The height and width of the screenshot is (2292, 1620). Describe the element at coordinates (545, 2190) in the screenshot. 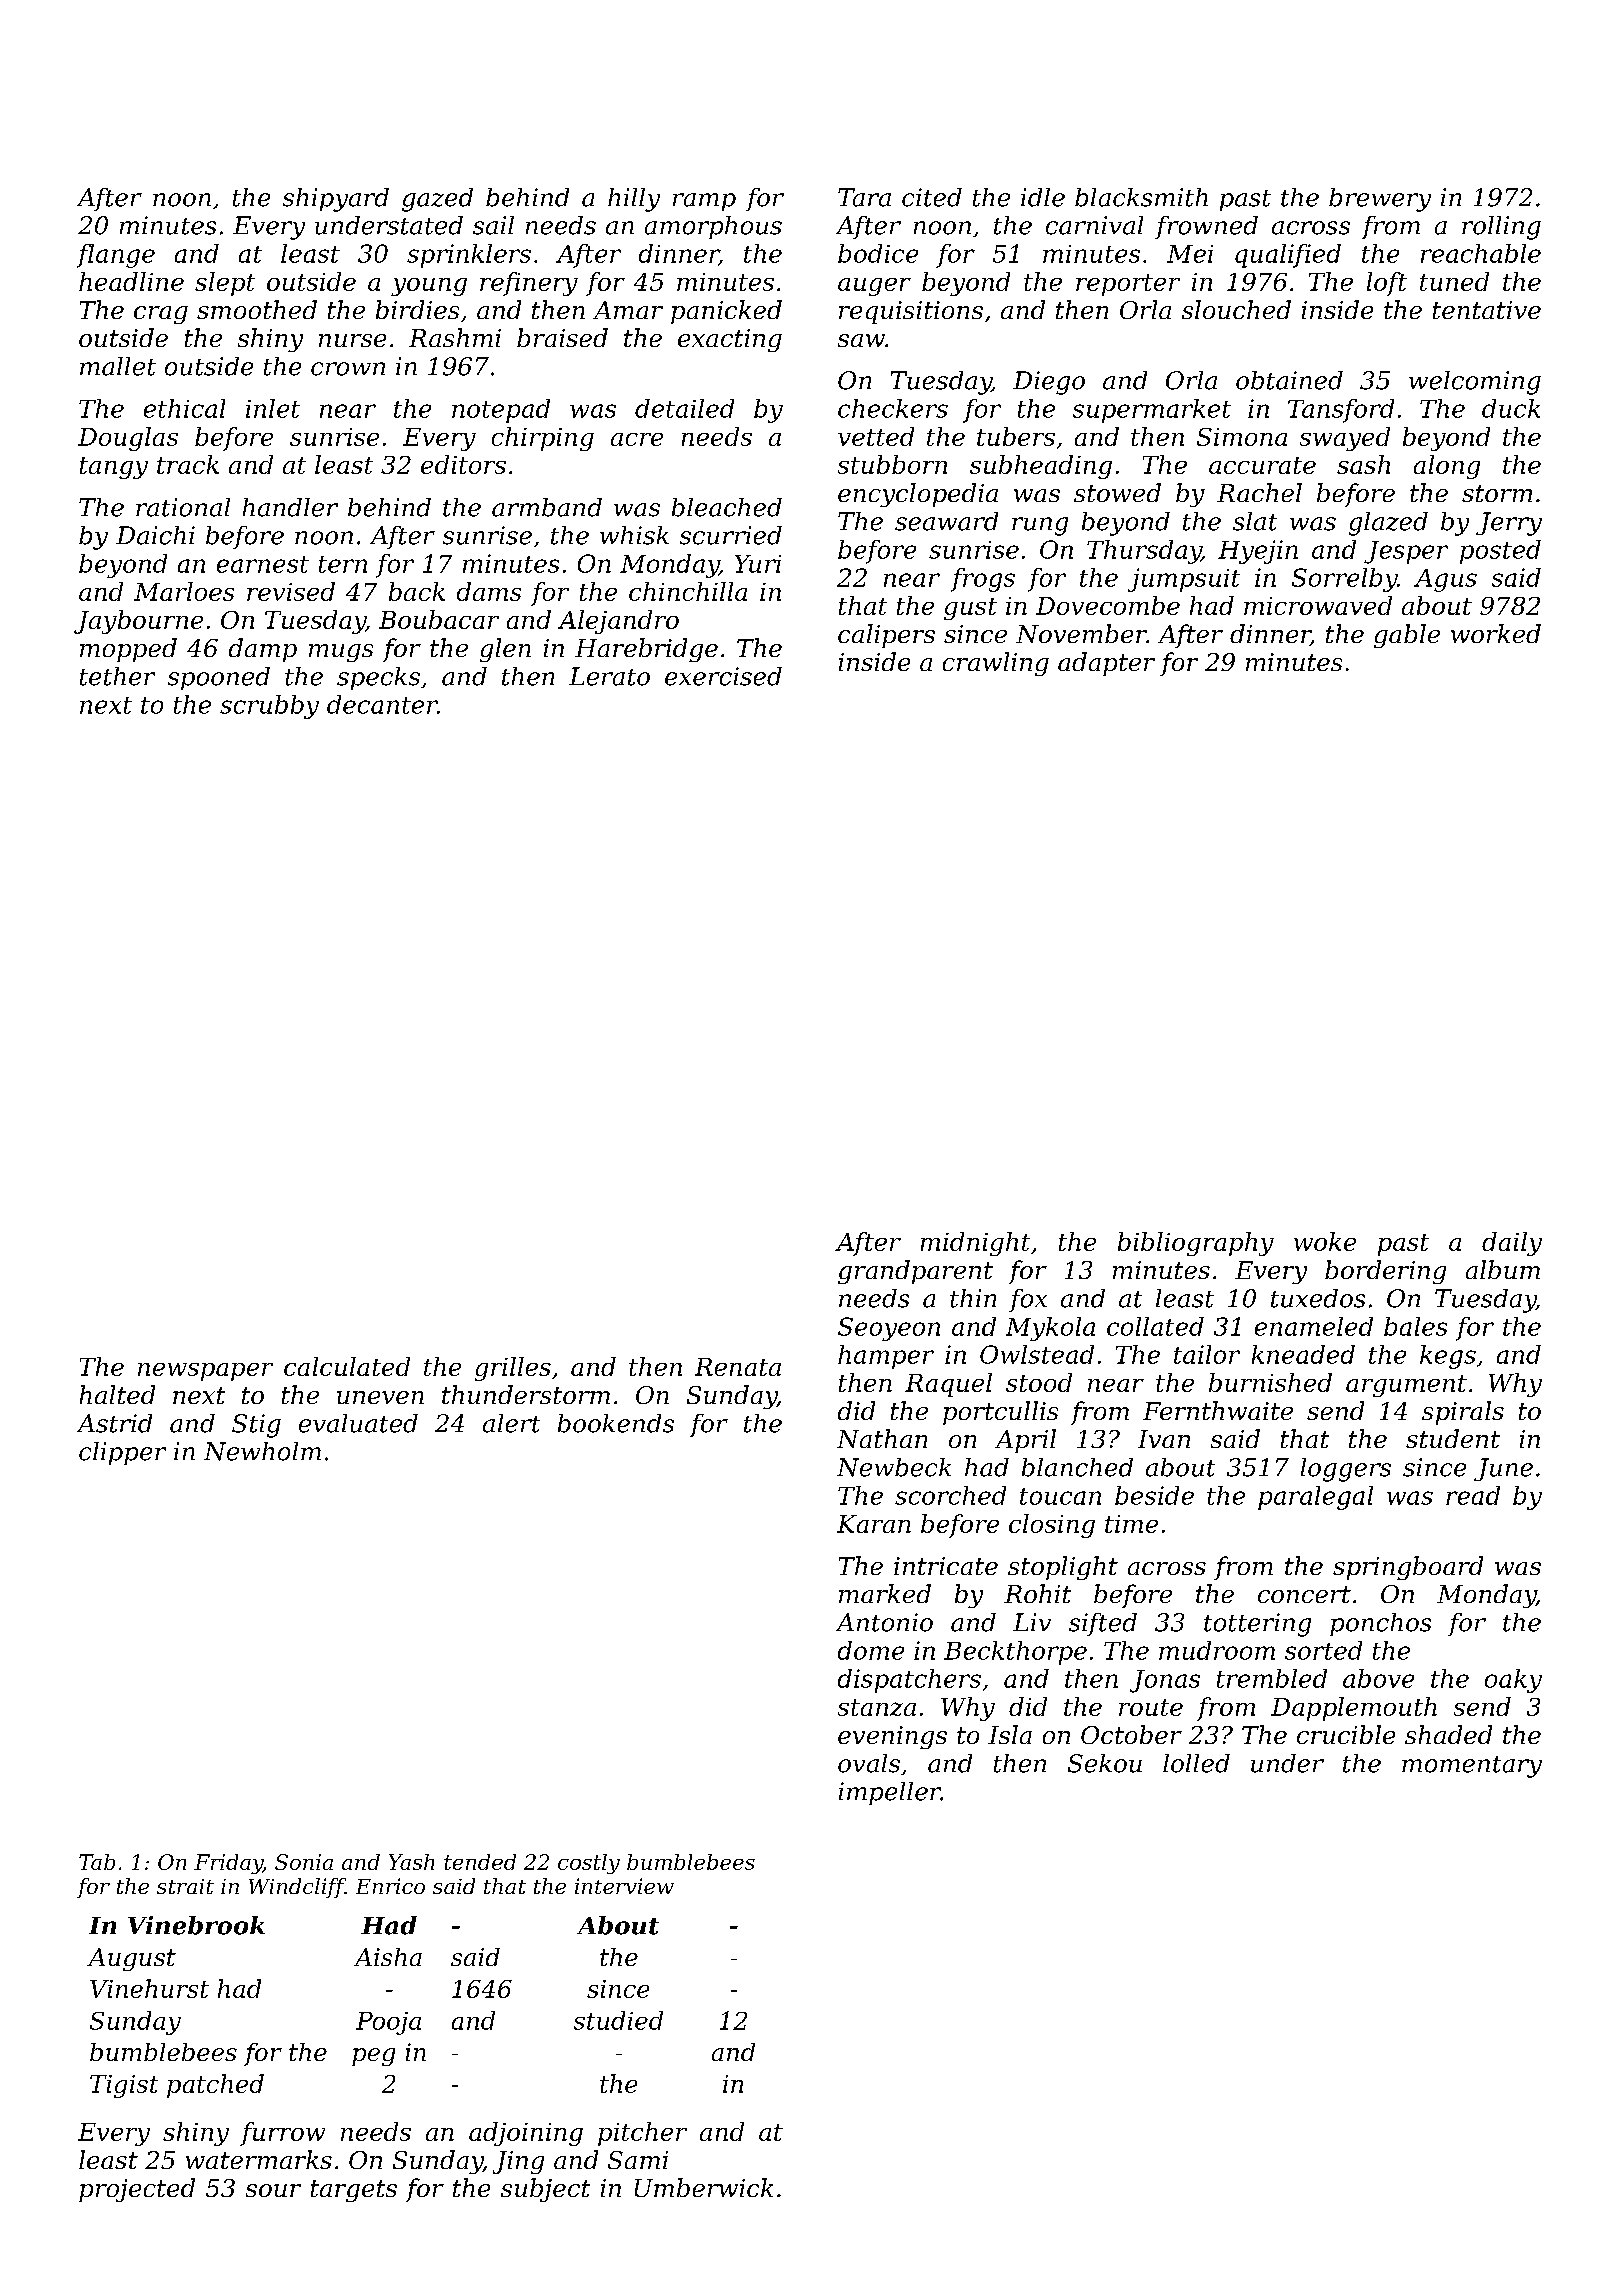

I see `subject` at that location.
